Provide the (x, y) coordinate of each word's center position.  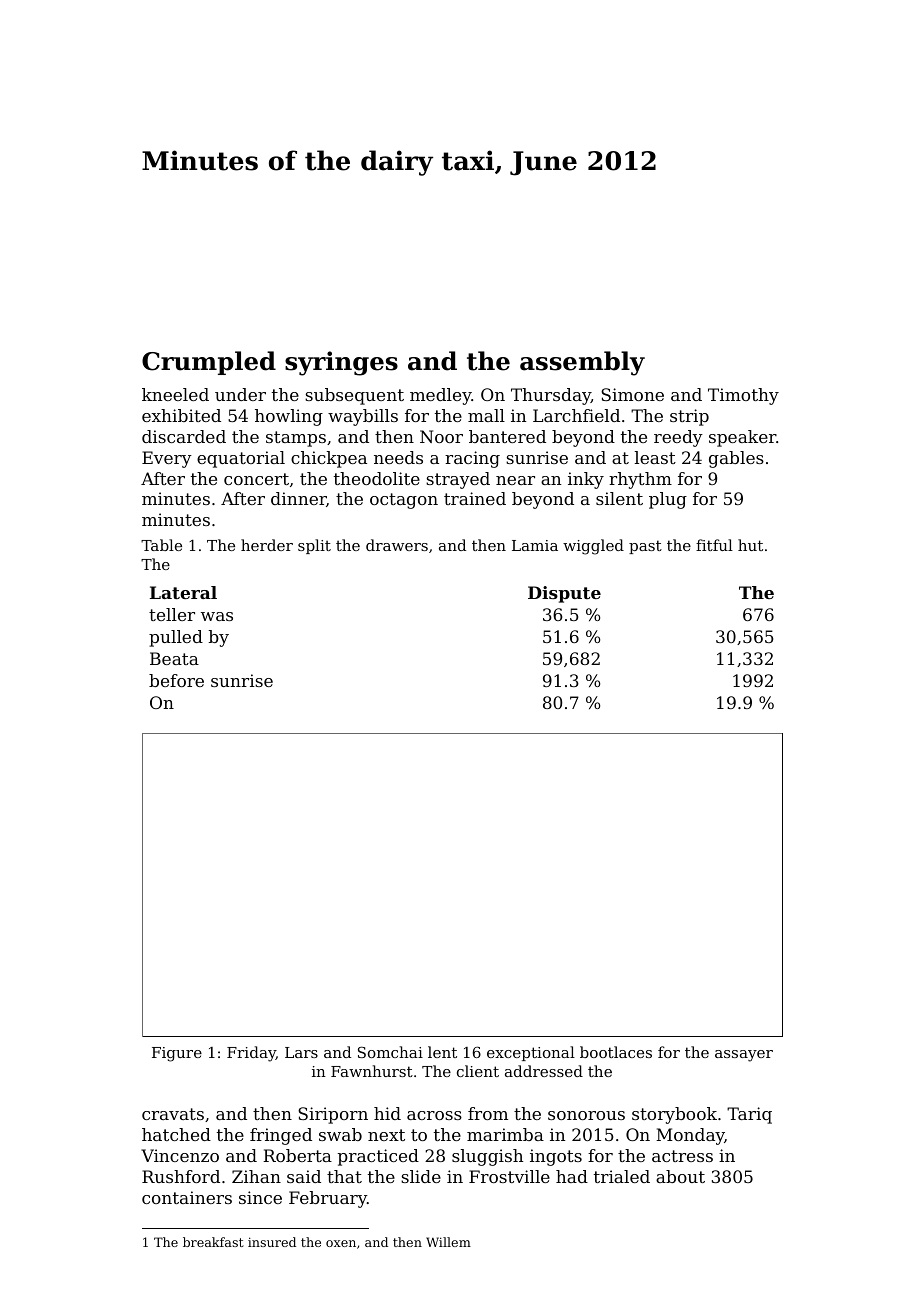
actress (682, 1156)
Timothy (743, 396)
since (260, 1197)
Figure (177, 1054)
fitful (714, 545)
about (680, 1176)
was (217, 616)
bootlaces (616, 1052)
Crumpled (209, 363)
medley (441, 396)
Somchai (390, 1052)
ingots (556, 1157)
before (176, 680)
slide (421, 1176)
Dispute (564, 594)
